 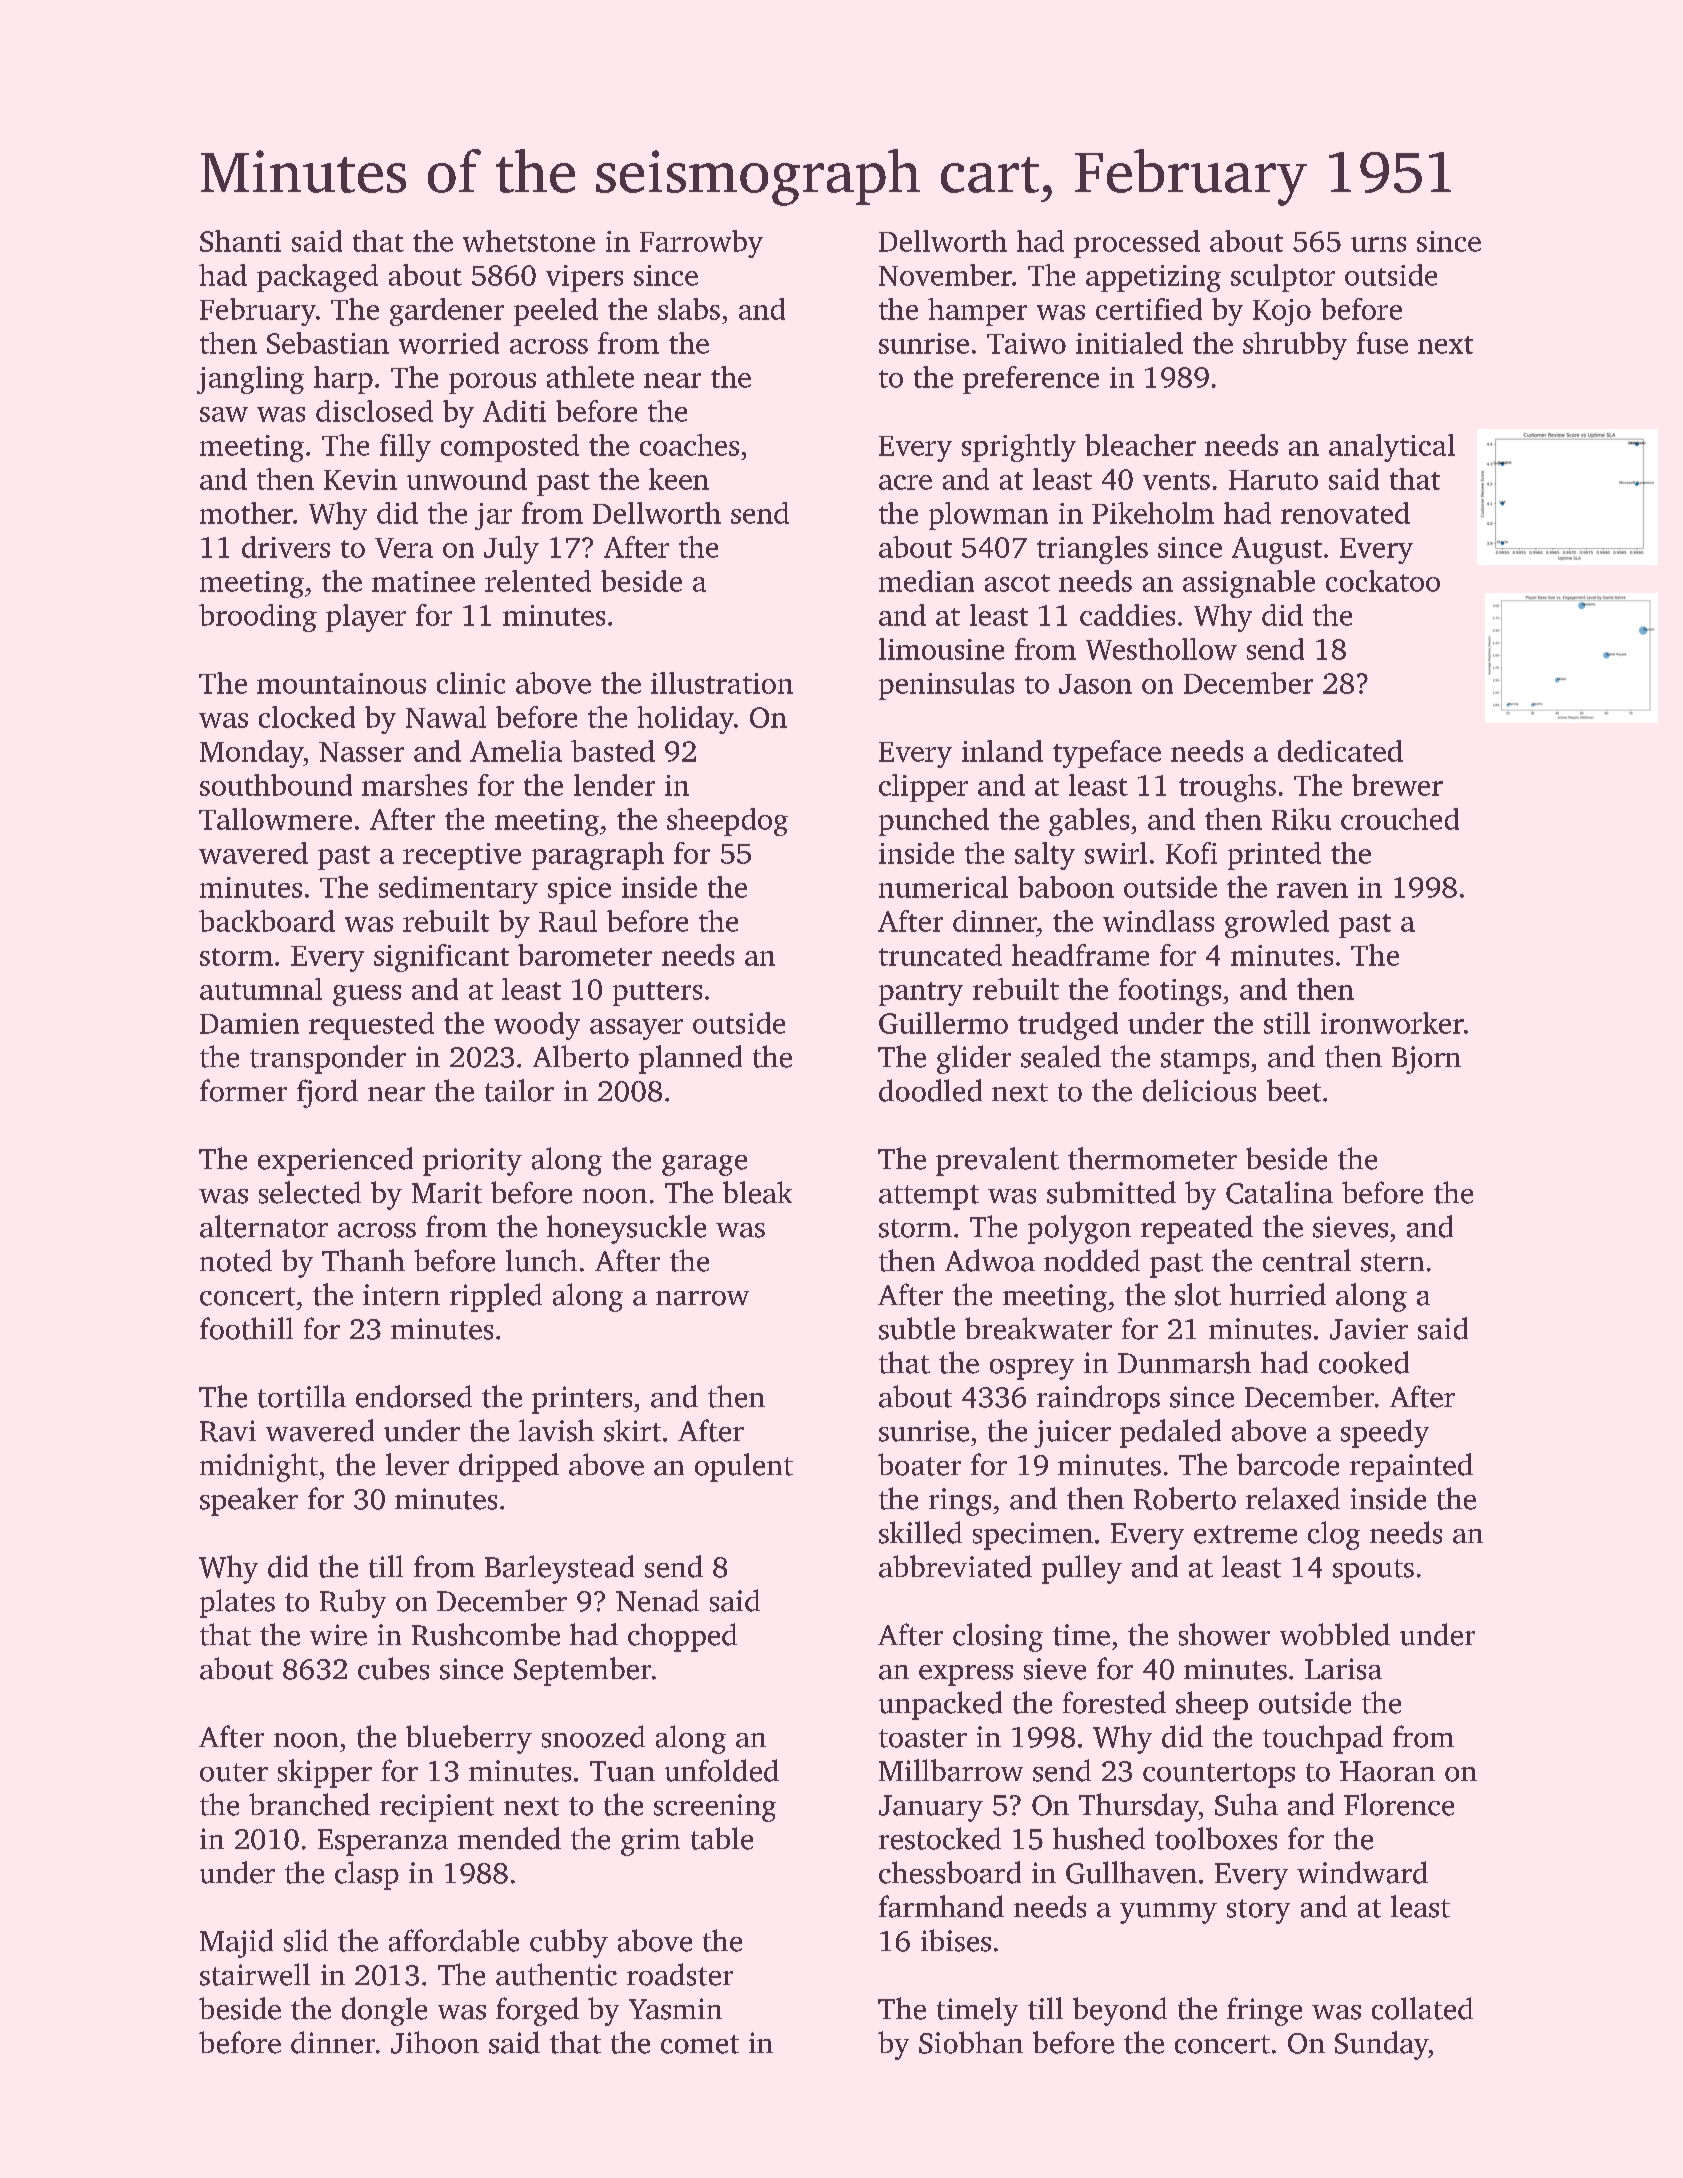 I want to click on Thanh, so click(x=363, y=1260).
